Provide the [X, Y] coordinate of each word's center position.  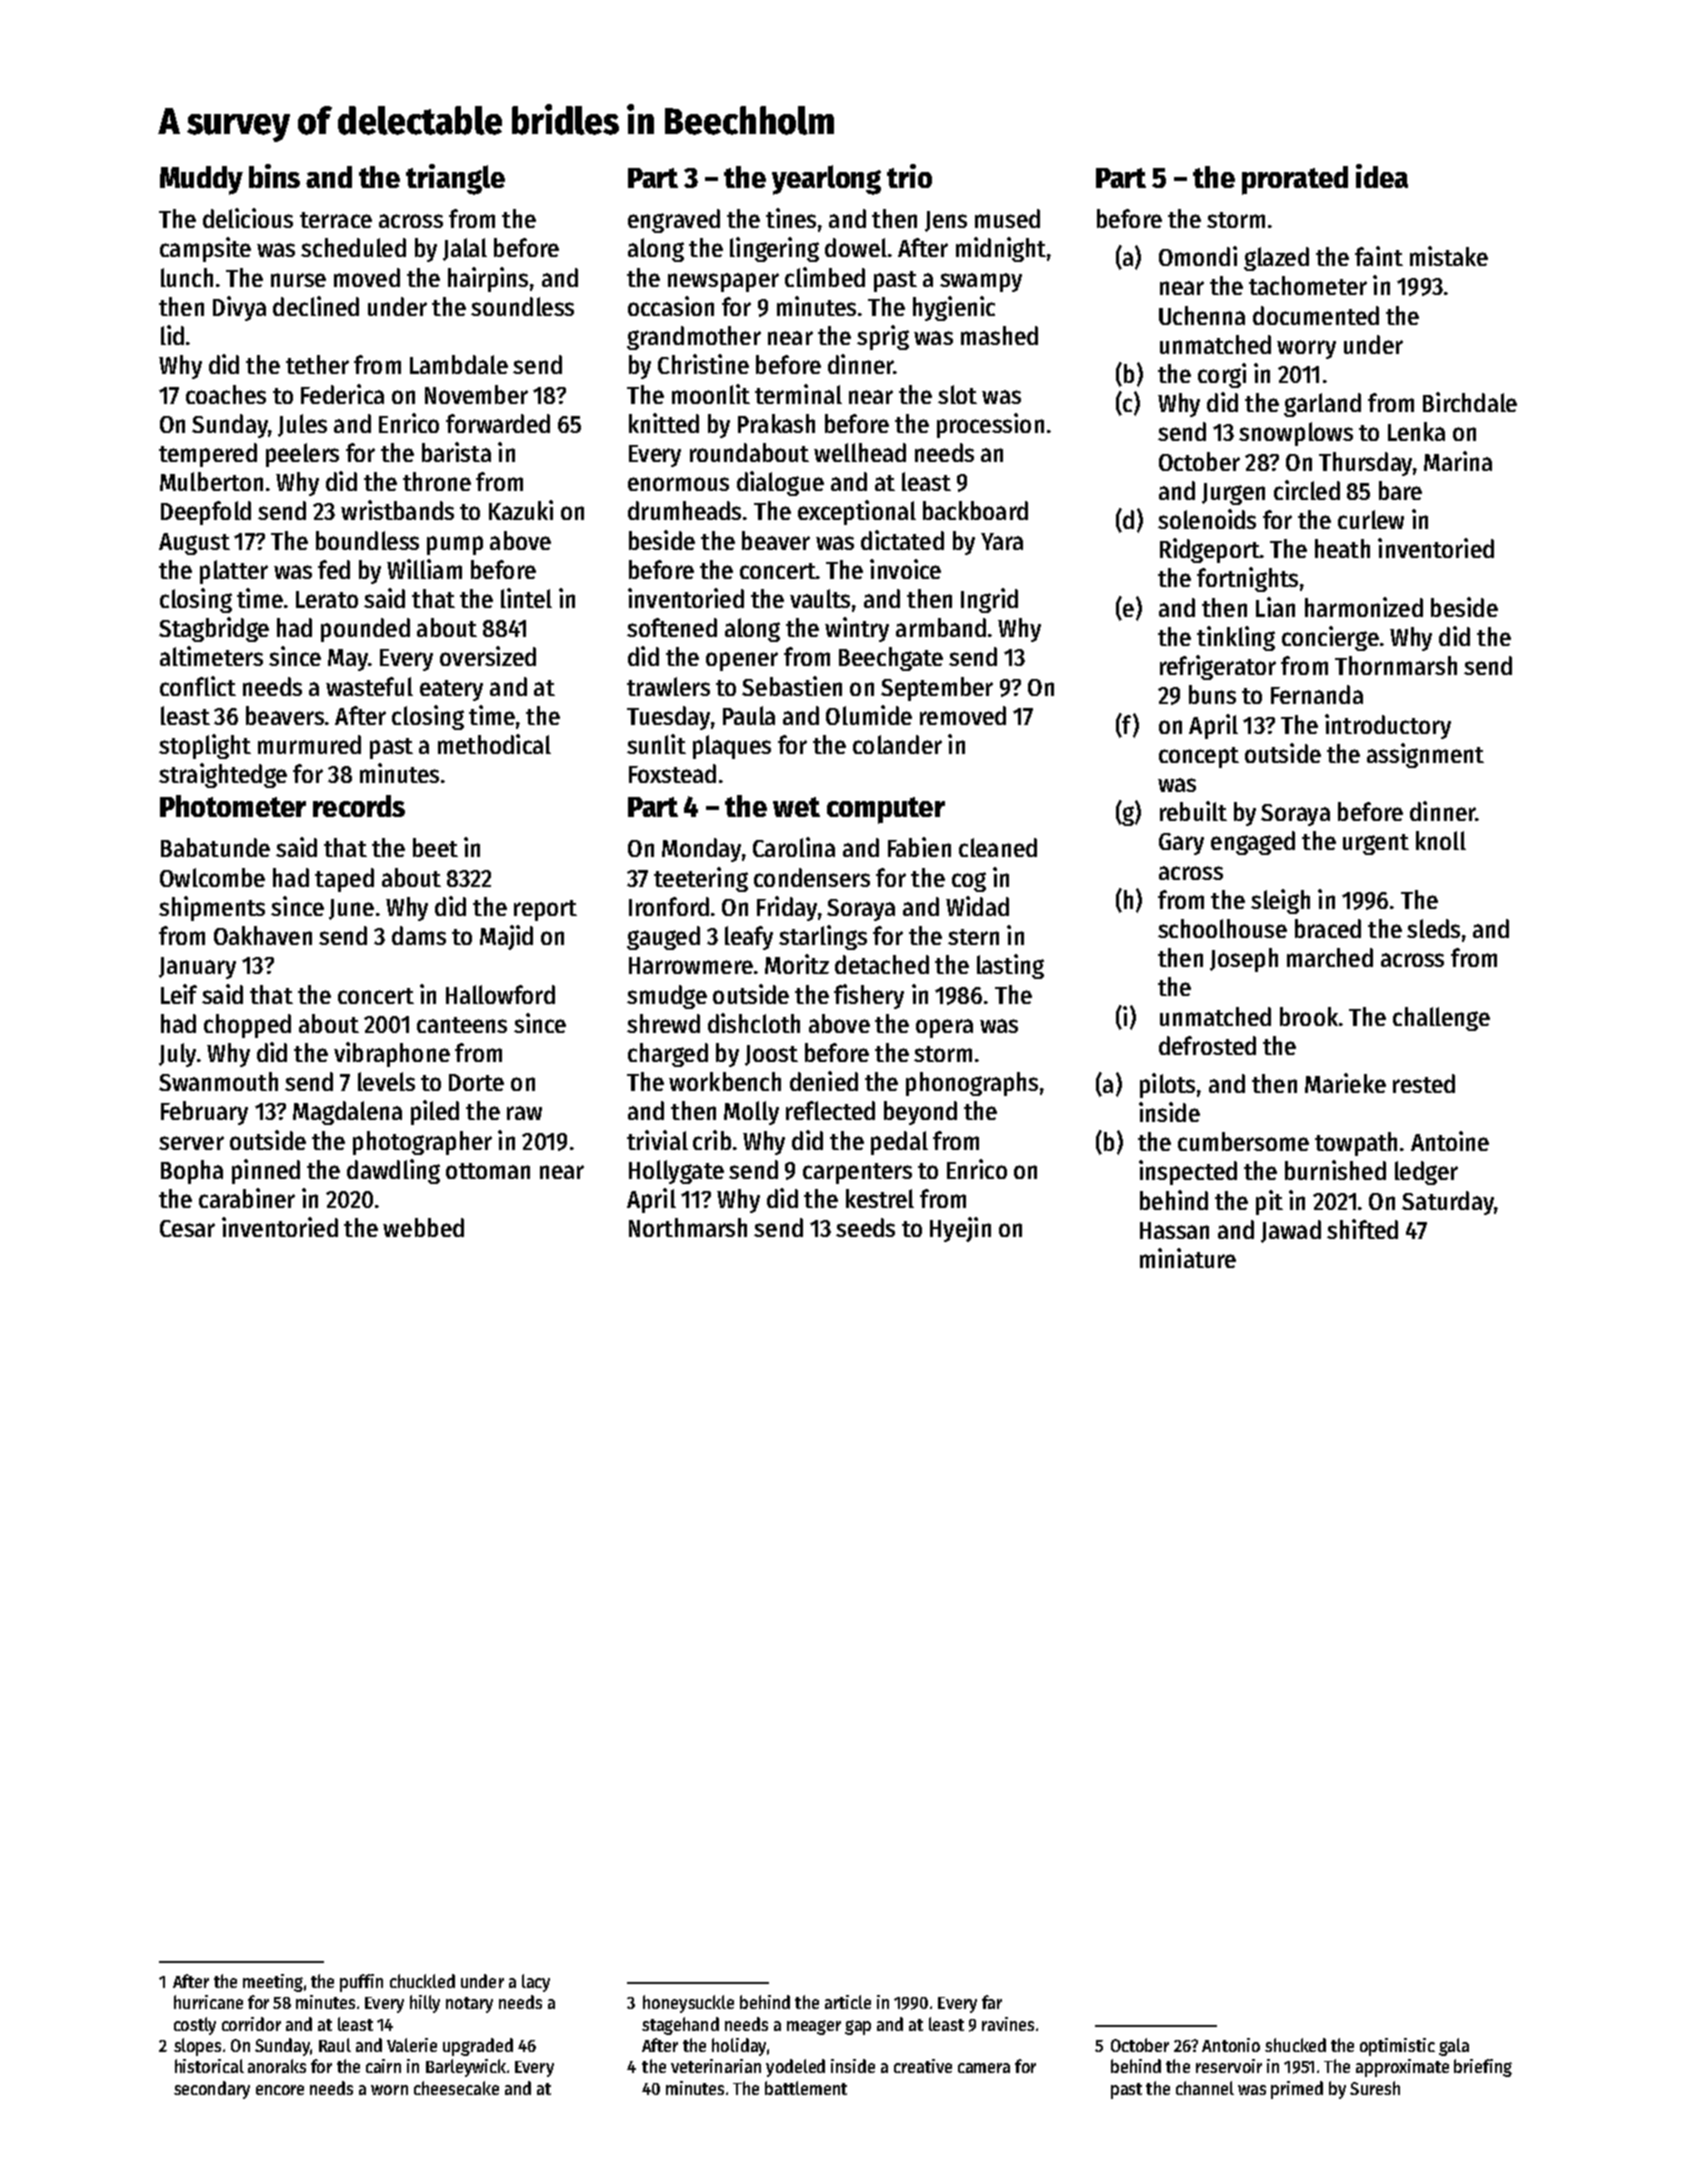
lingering [774, 249]
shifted [1362, 1229]
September [937, 689]
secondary [212, 2090]
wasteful [369, 686]
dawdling [393, 1171]
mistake [1449, 256]
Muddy [201, 180]
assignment [1425, 755]
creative [923, 2066]
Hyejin [960, 1229]
